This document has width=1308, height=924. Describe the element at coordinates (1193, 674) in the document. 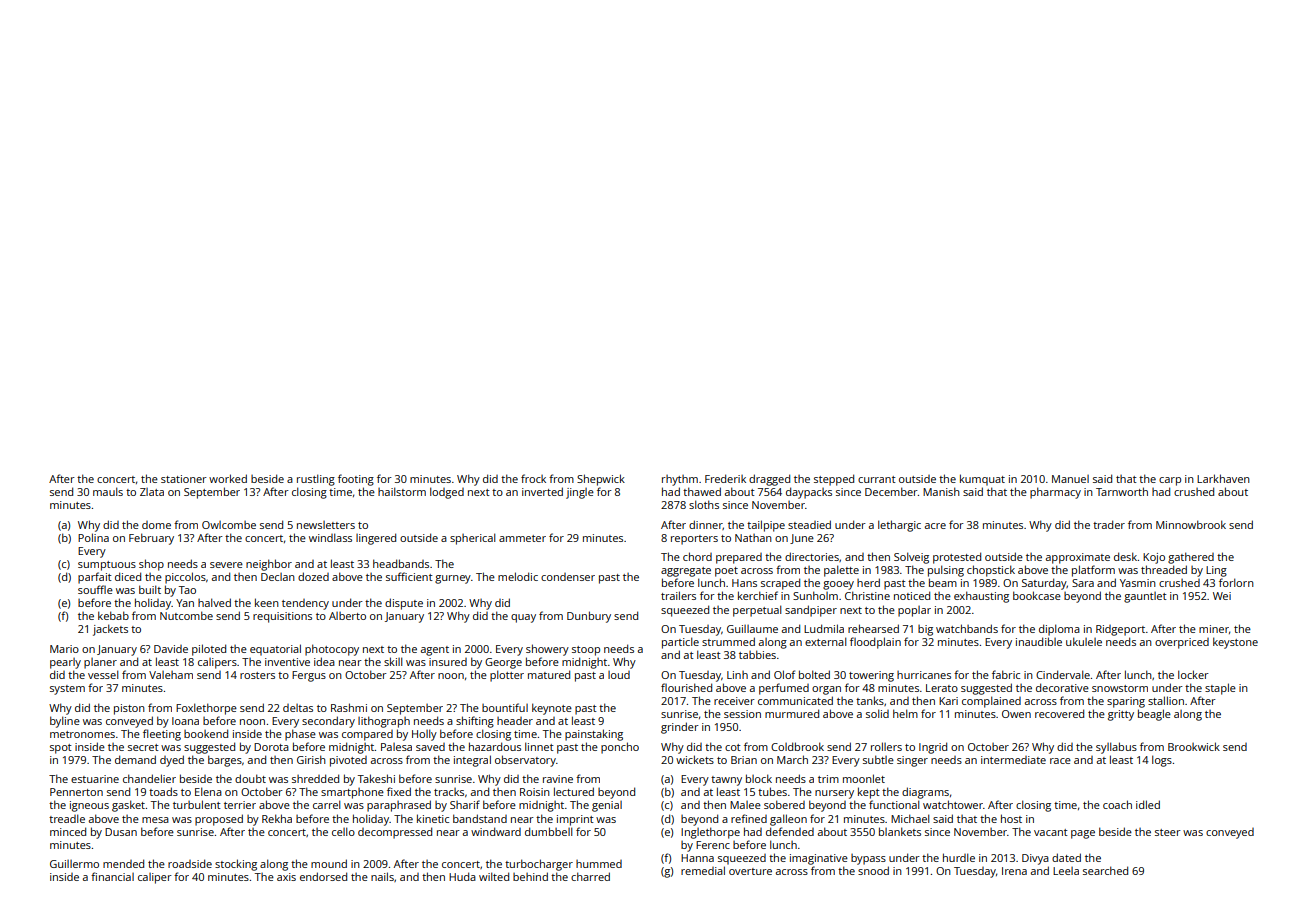

I see `locker` at that location.
